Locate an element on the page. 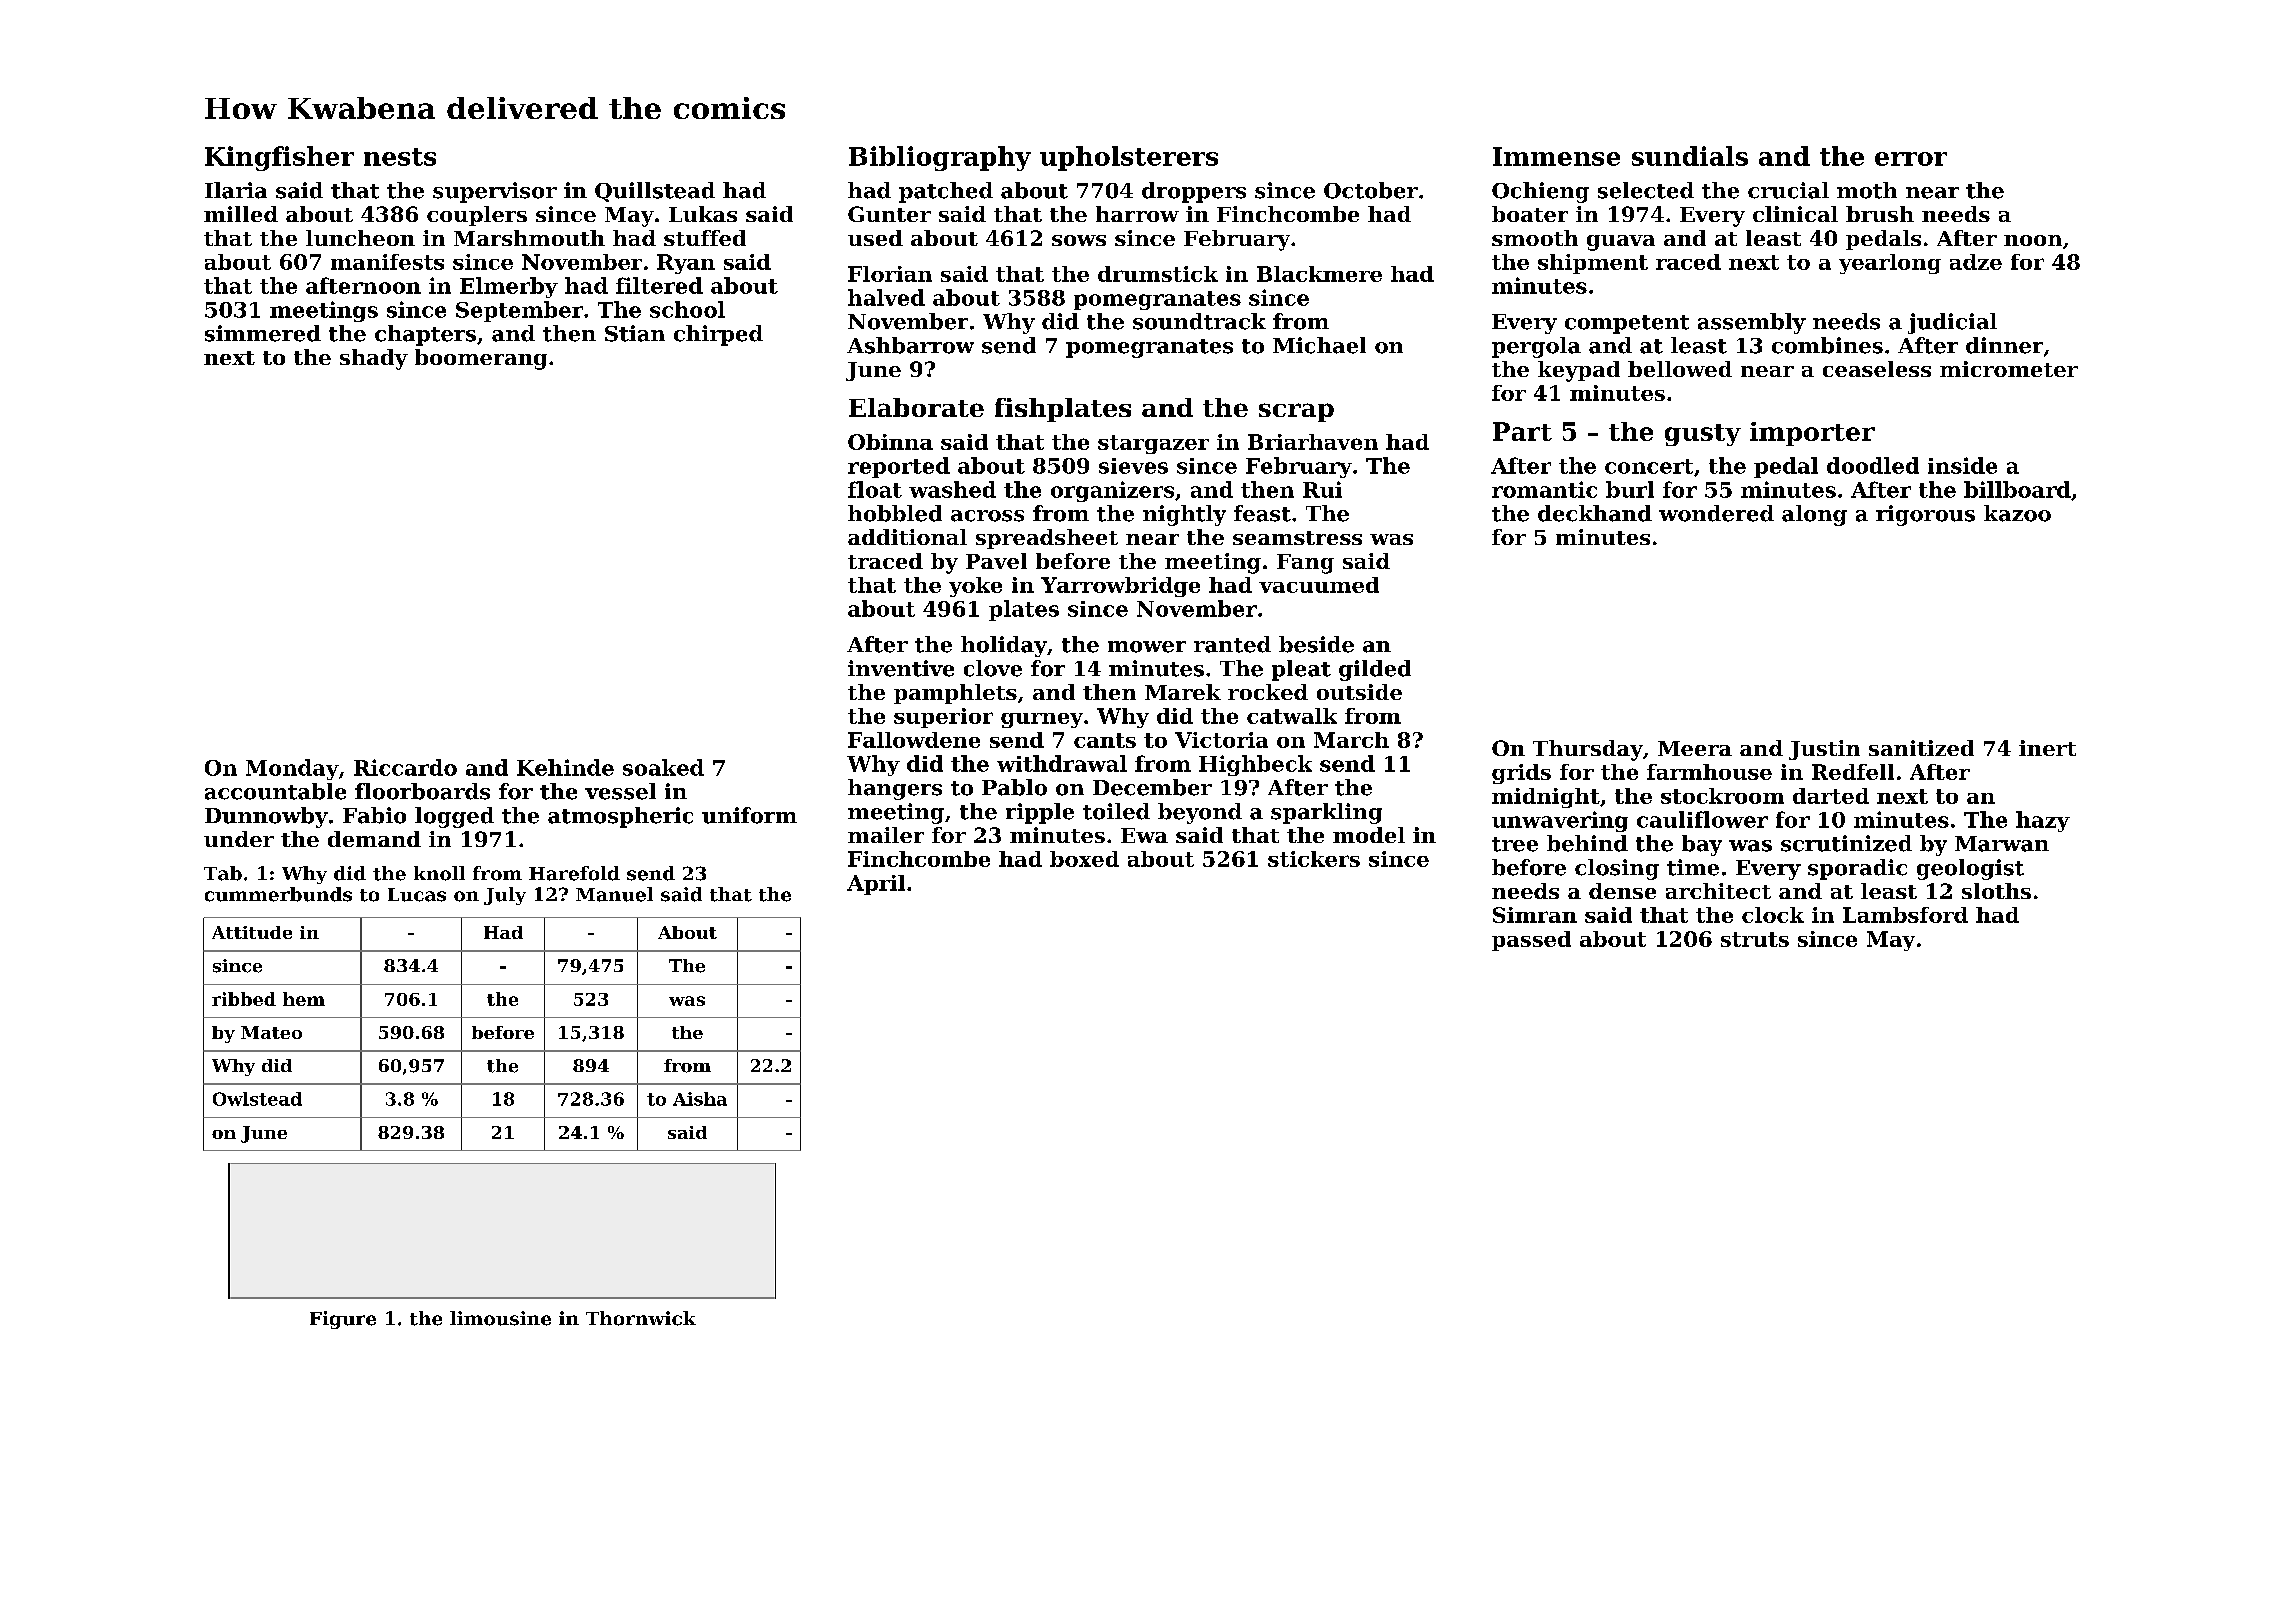 Image resolution: width=2292 pixels, height=1620 pixels. vacuumed is located at coordinates (1319, 585).
